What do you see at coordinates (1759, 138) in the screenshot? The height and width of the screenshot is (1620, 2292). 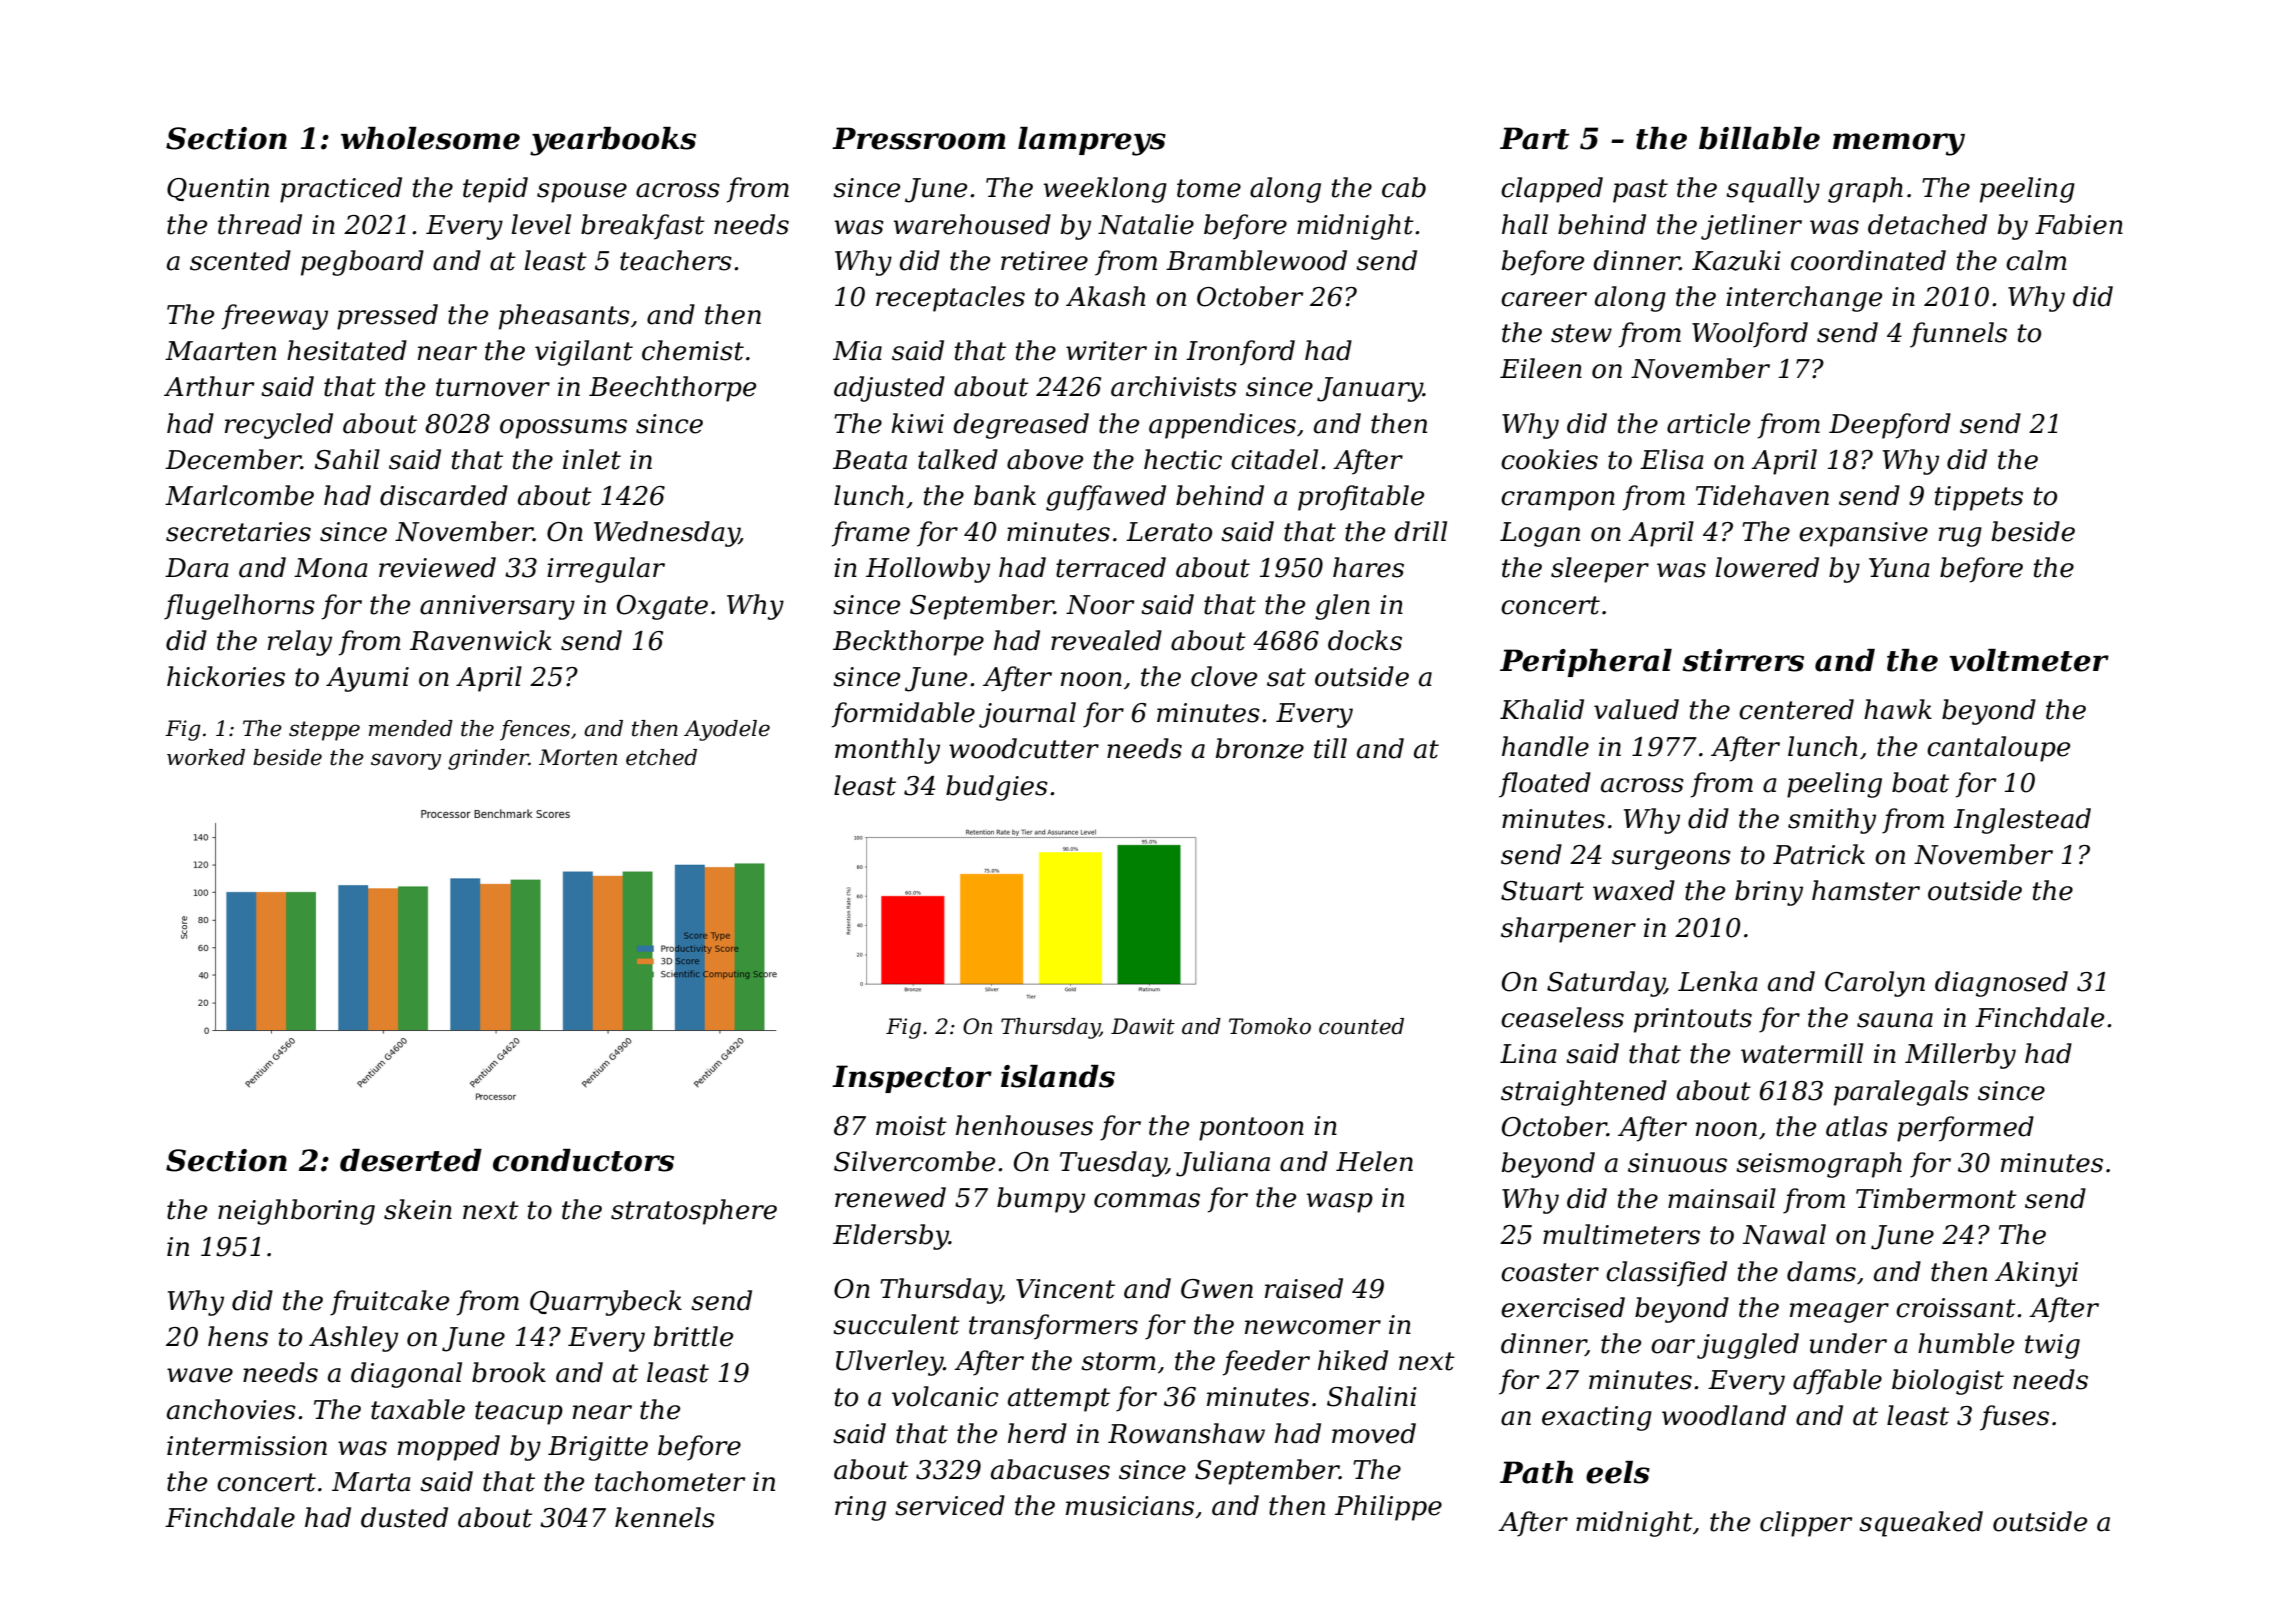 I see `billable` at bounding box center [1759, 138].
